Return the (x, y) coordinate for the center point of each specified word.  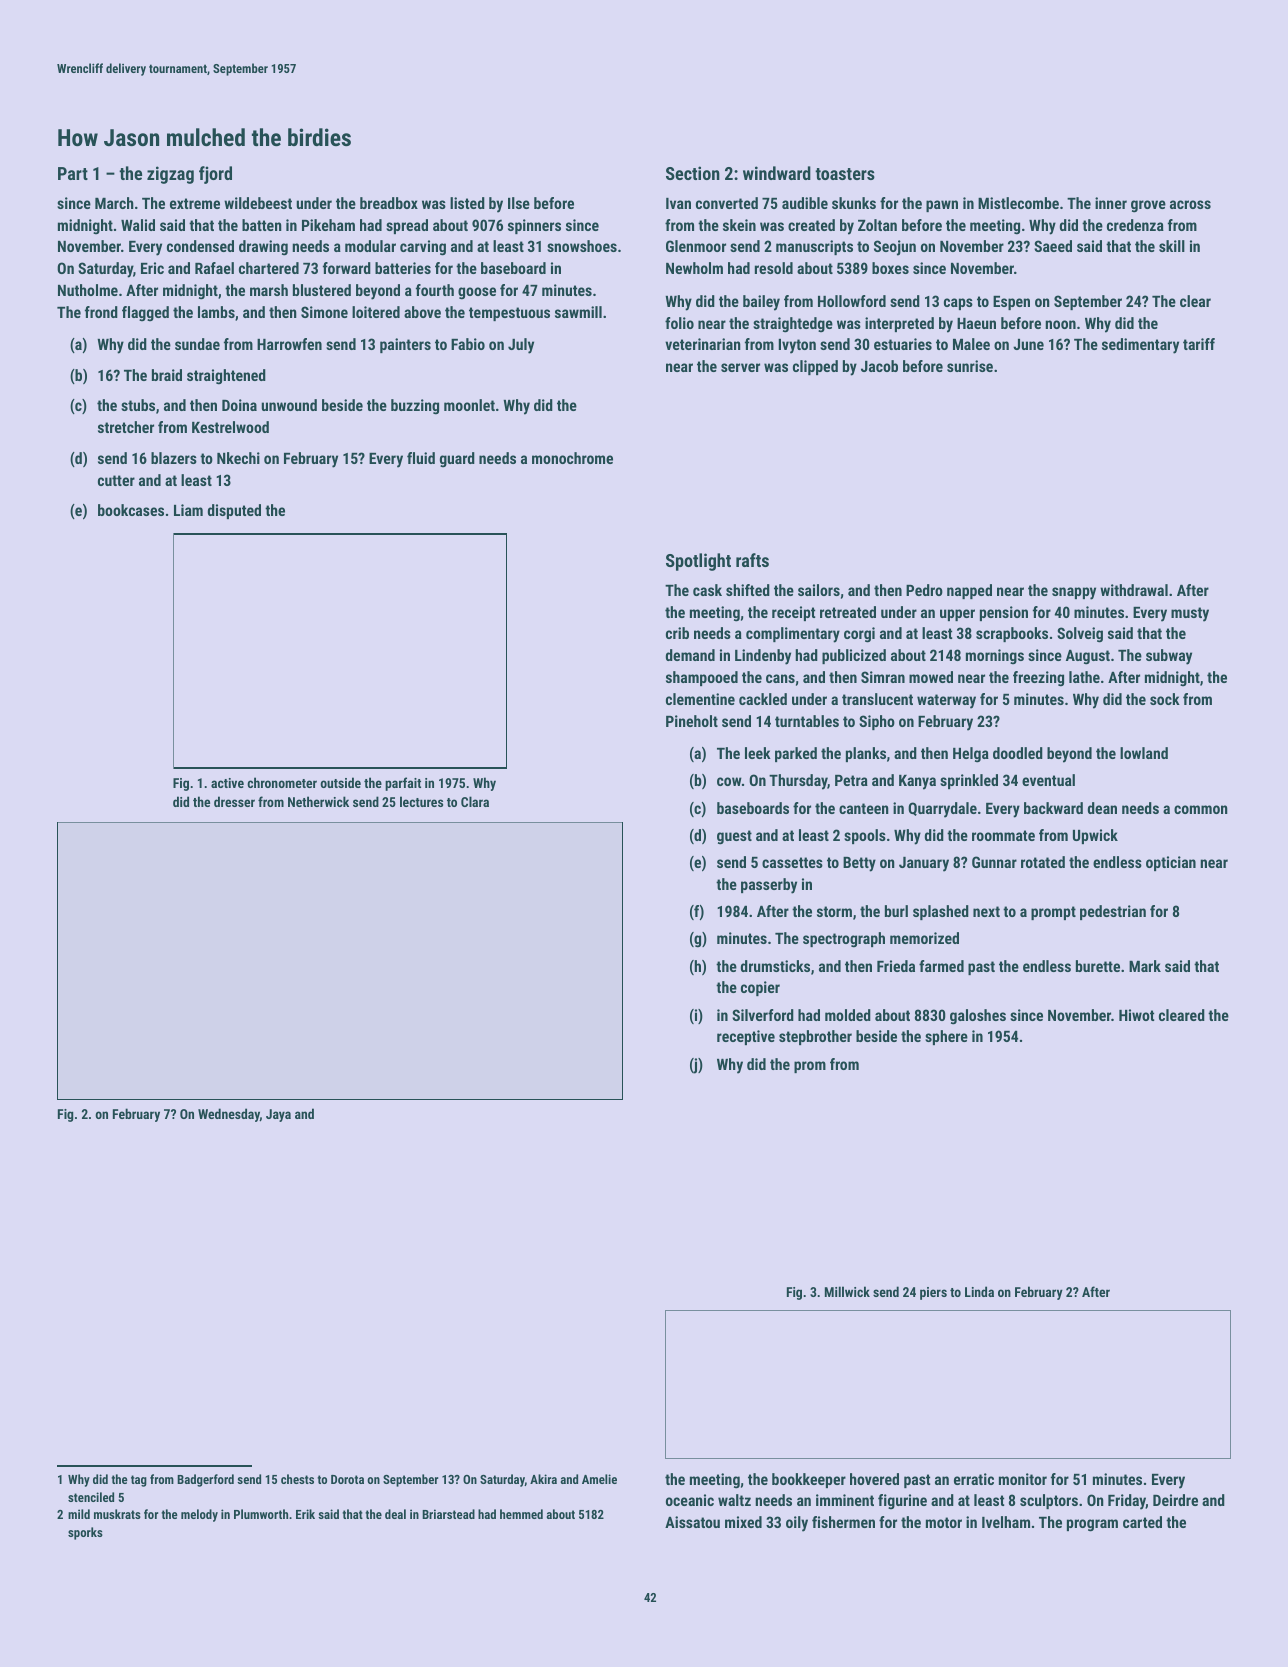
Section (693, 173)
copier (760, 988)
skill (1172, 246)
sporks (85, 1533)
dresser (234, 801)
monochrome (572, 458)
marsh (269, 290)
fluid (421, 458)
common (1201, 809)
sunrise (970, 366)
